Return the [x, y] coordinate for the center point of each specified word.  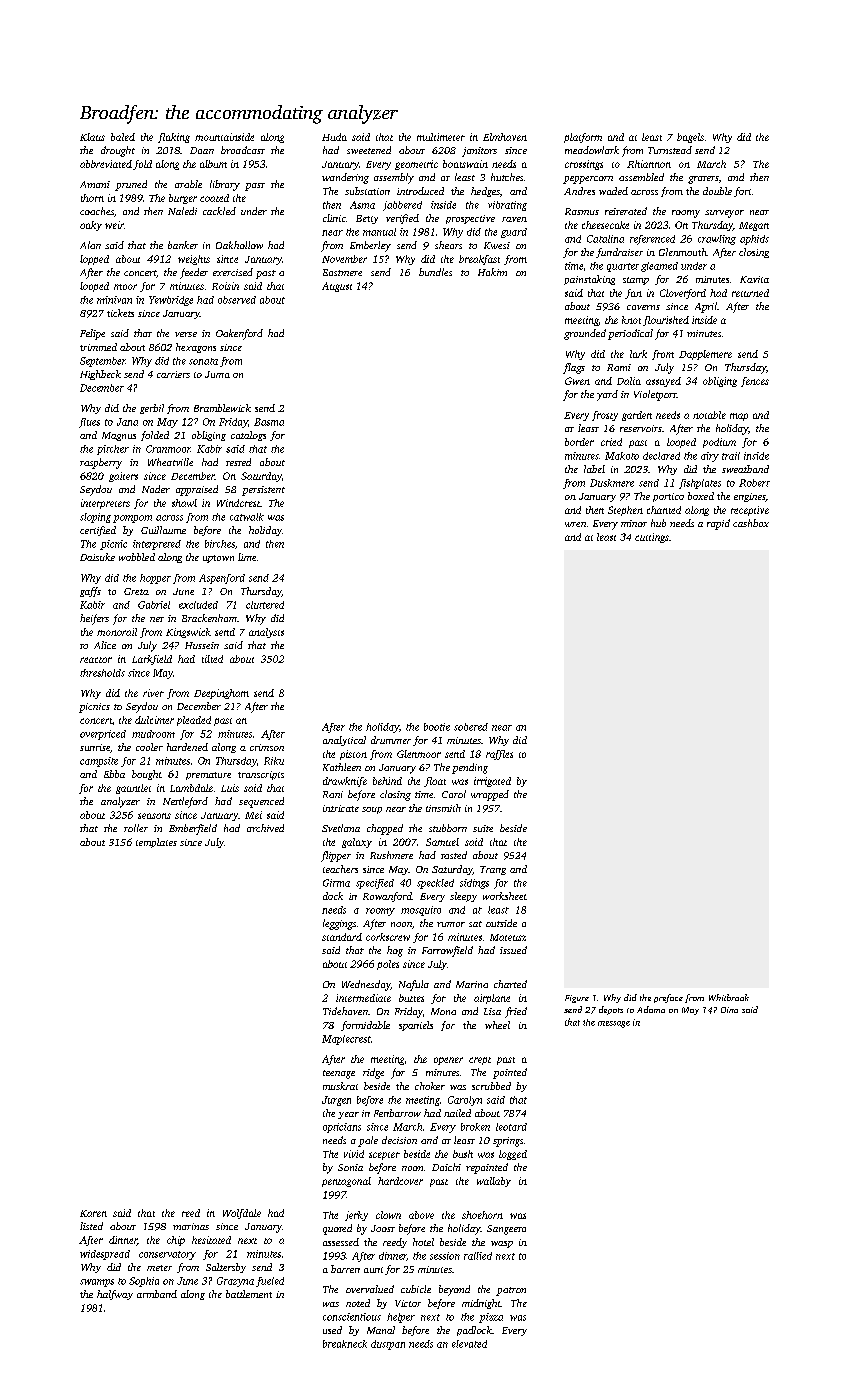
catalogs [248, 436]
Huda [334, 137]
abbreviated [106, 164]
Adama [651, 1009]
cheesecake [605, 225]
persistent [263, 491]
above [421, 1215]
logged [513, 1155]
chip [176, 1241]
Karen [93, 1213]
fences [755, 382]
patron [511, 1291]
